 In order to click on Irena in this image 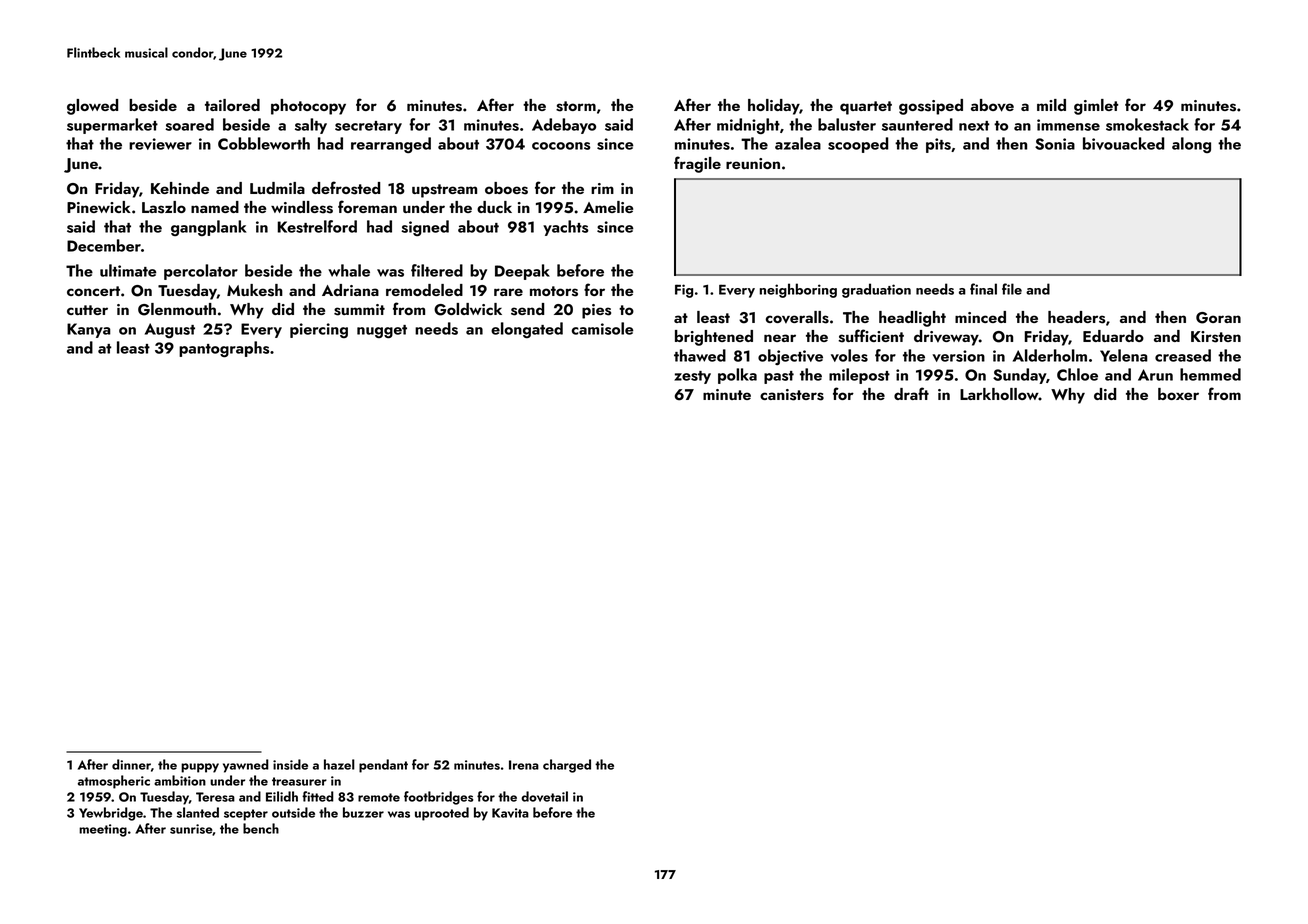, I will do `click(524, 765)`.
